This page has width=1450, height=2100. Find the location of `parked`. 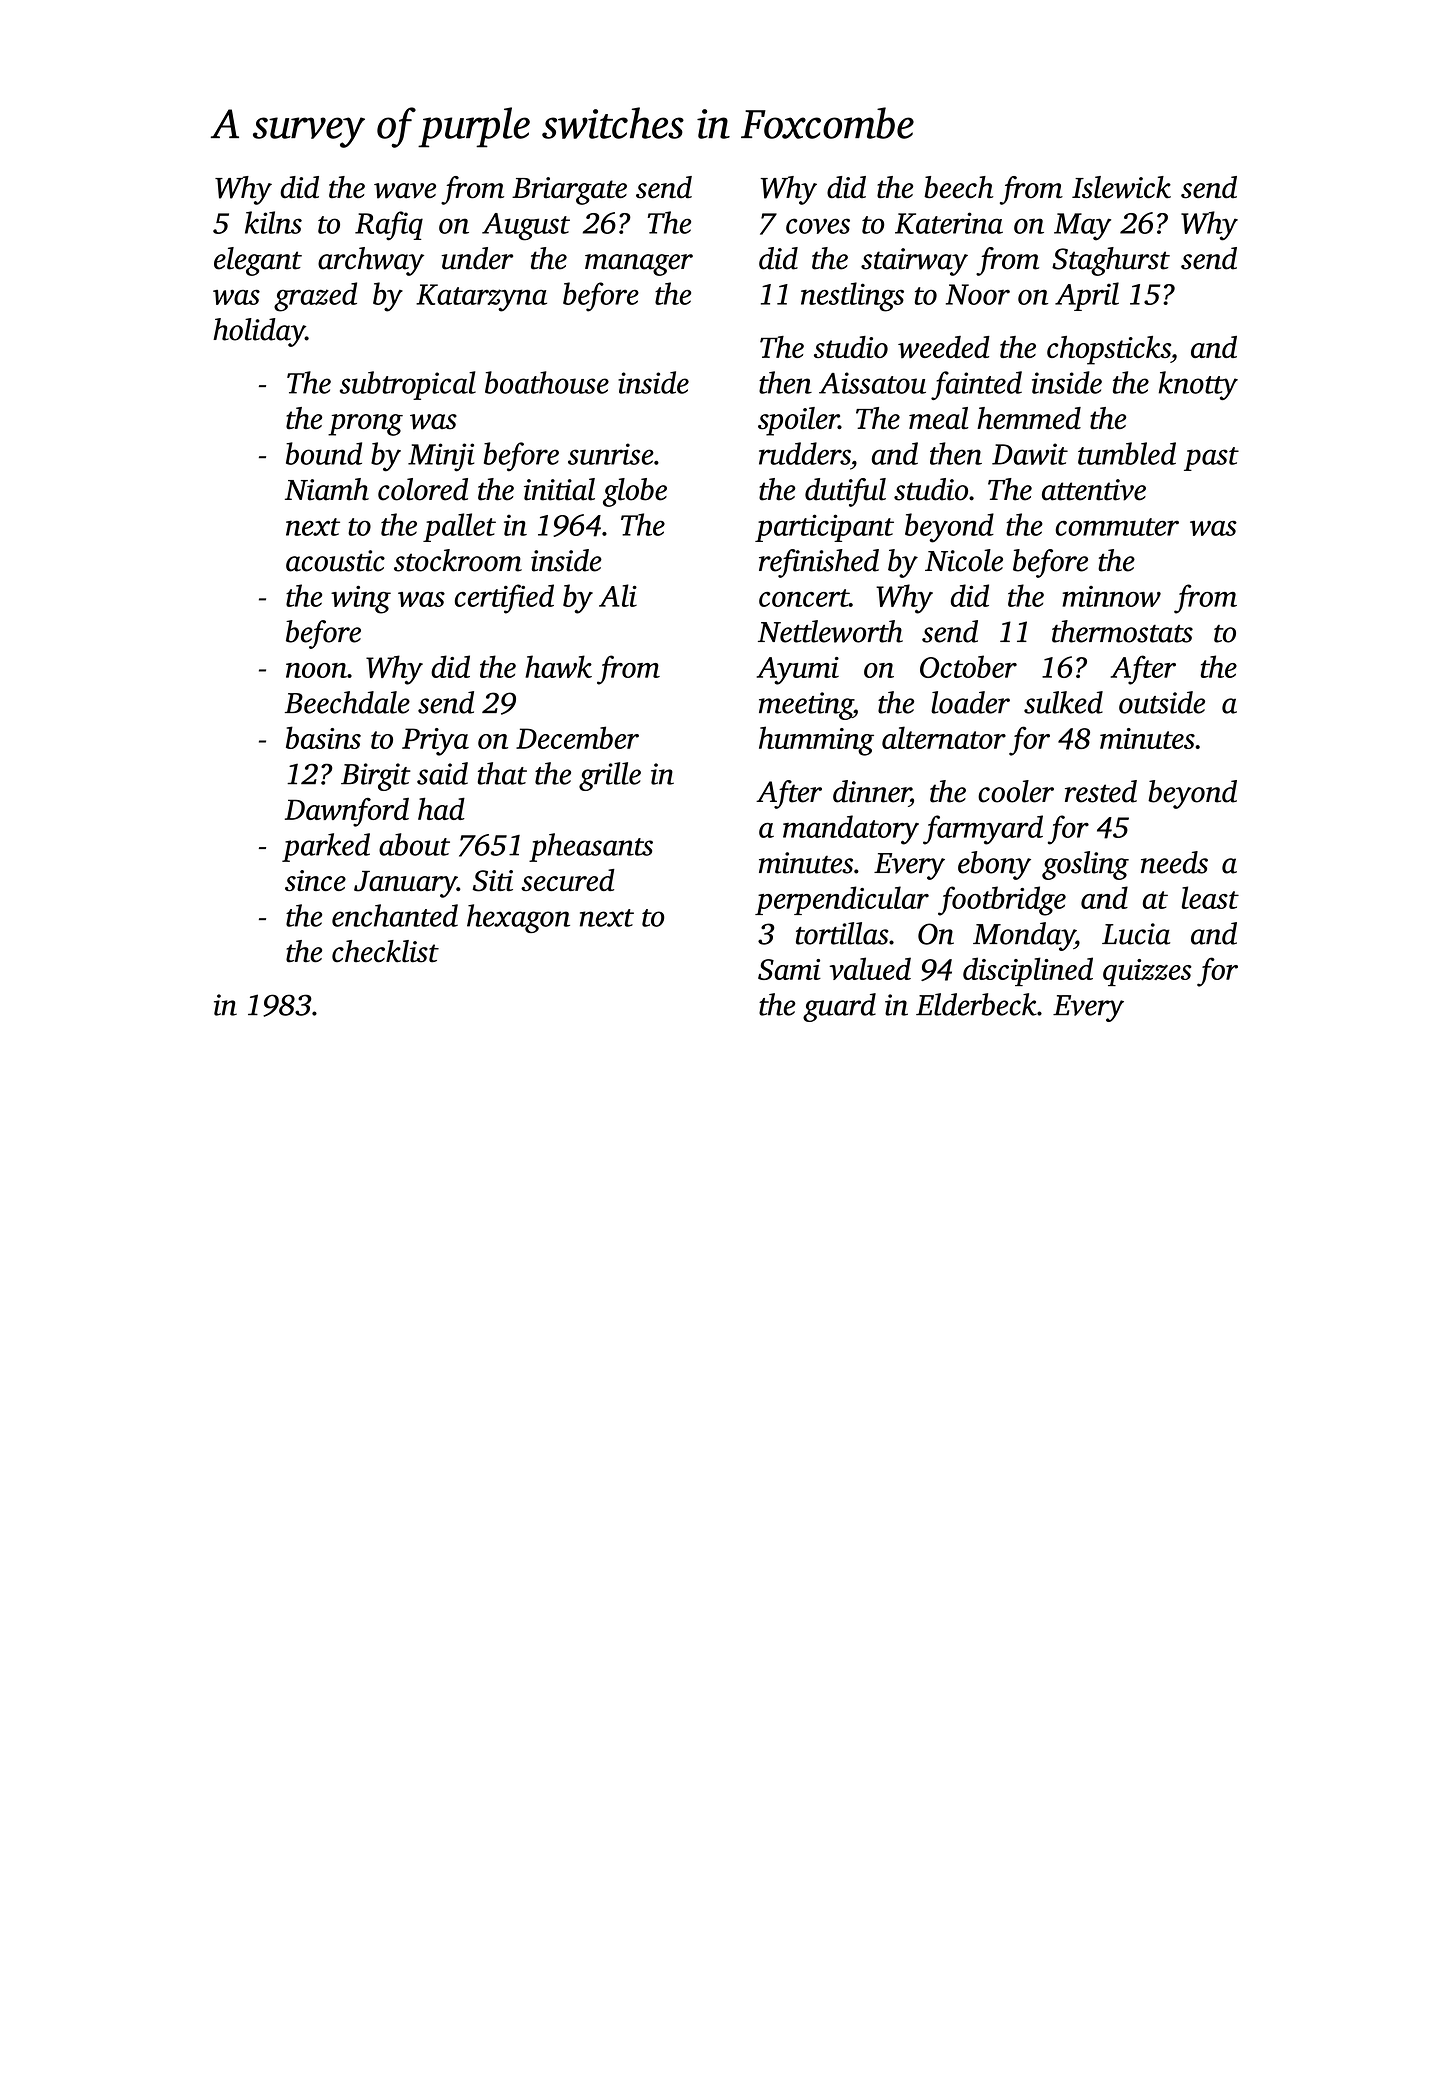

parked is located at coordinates (326, 847).
